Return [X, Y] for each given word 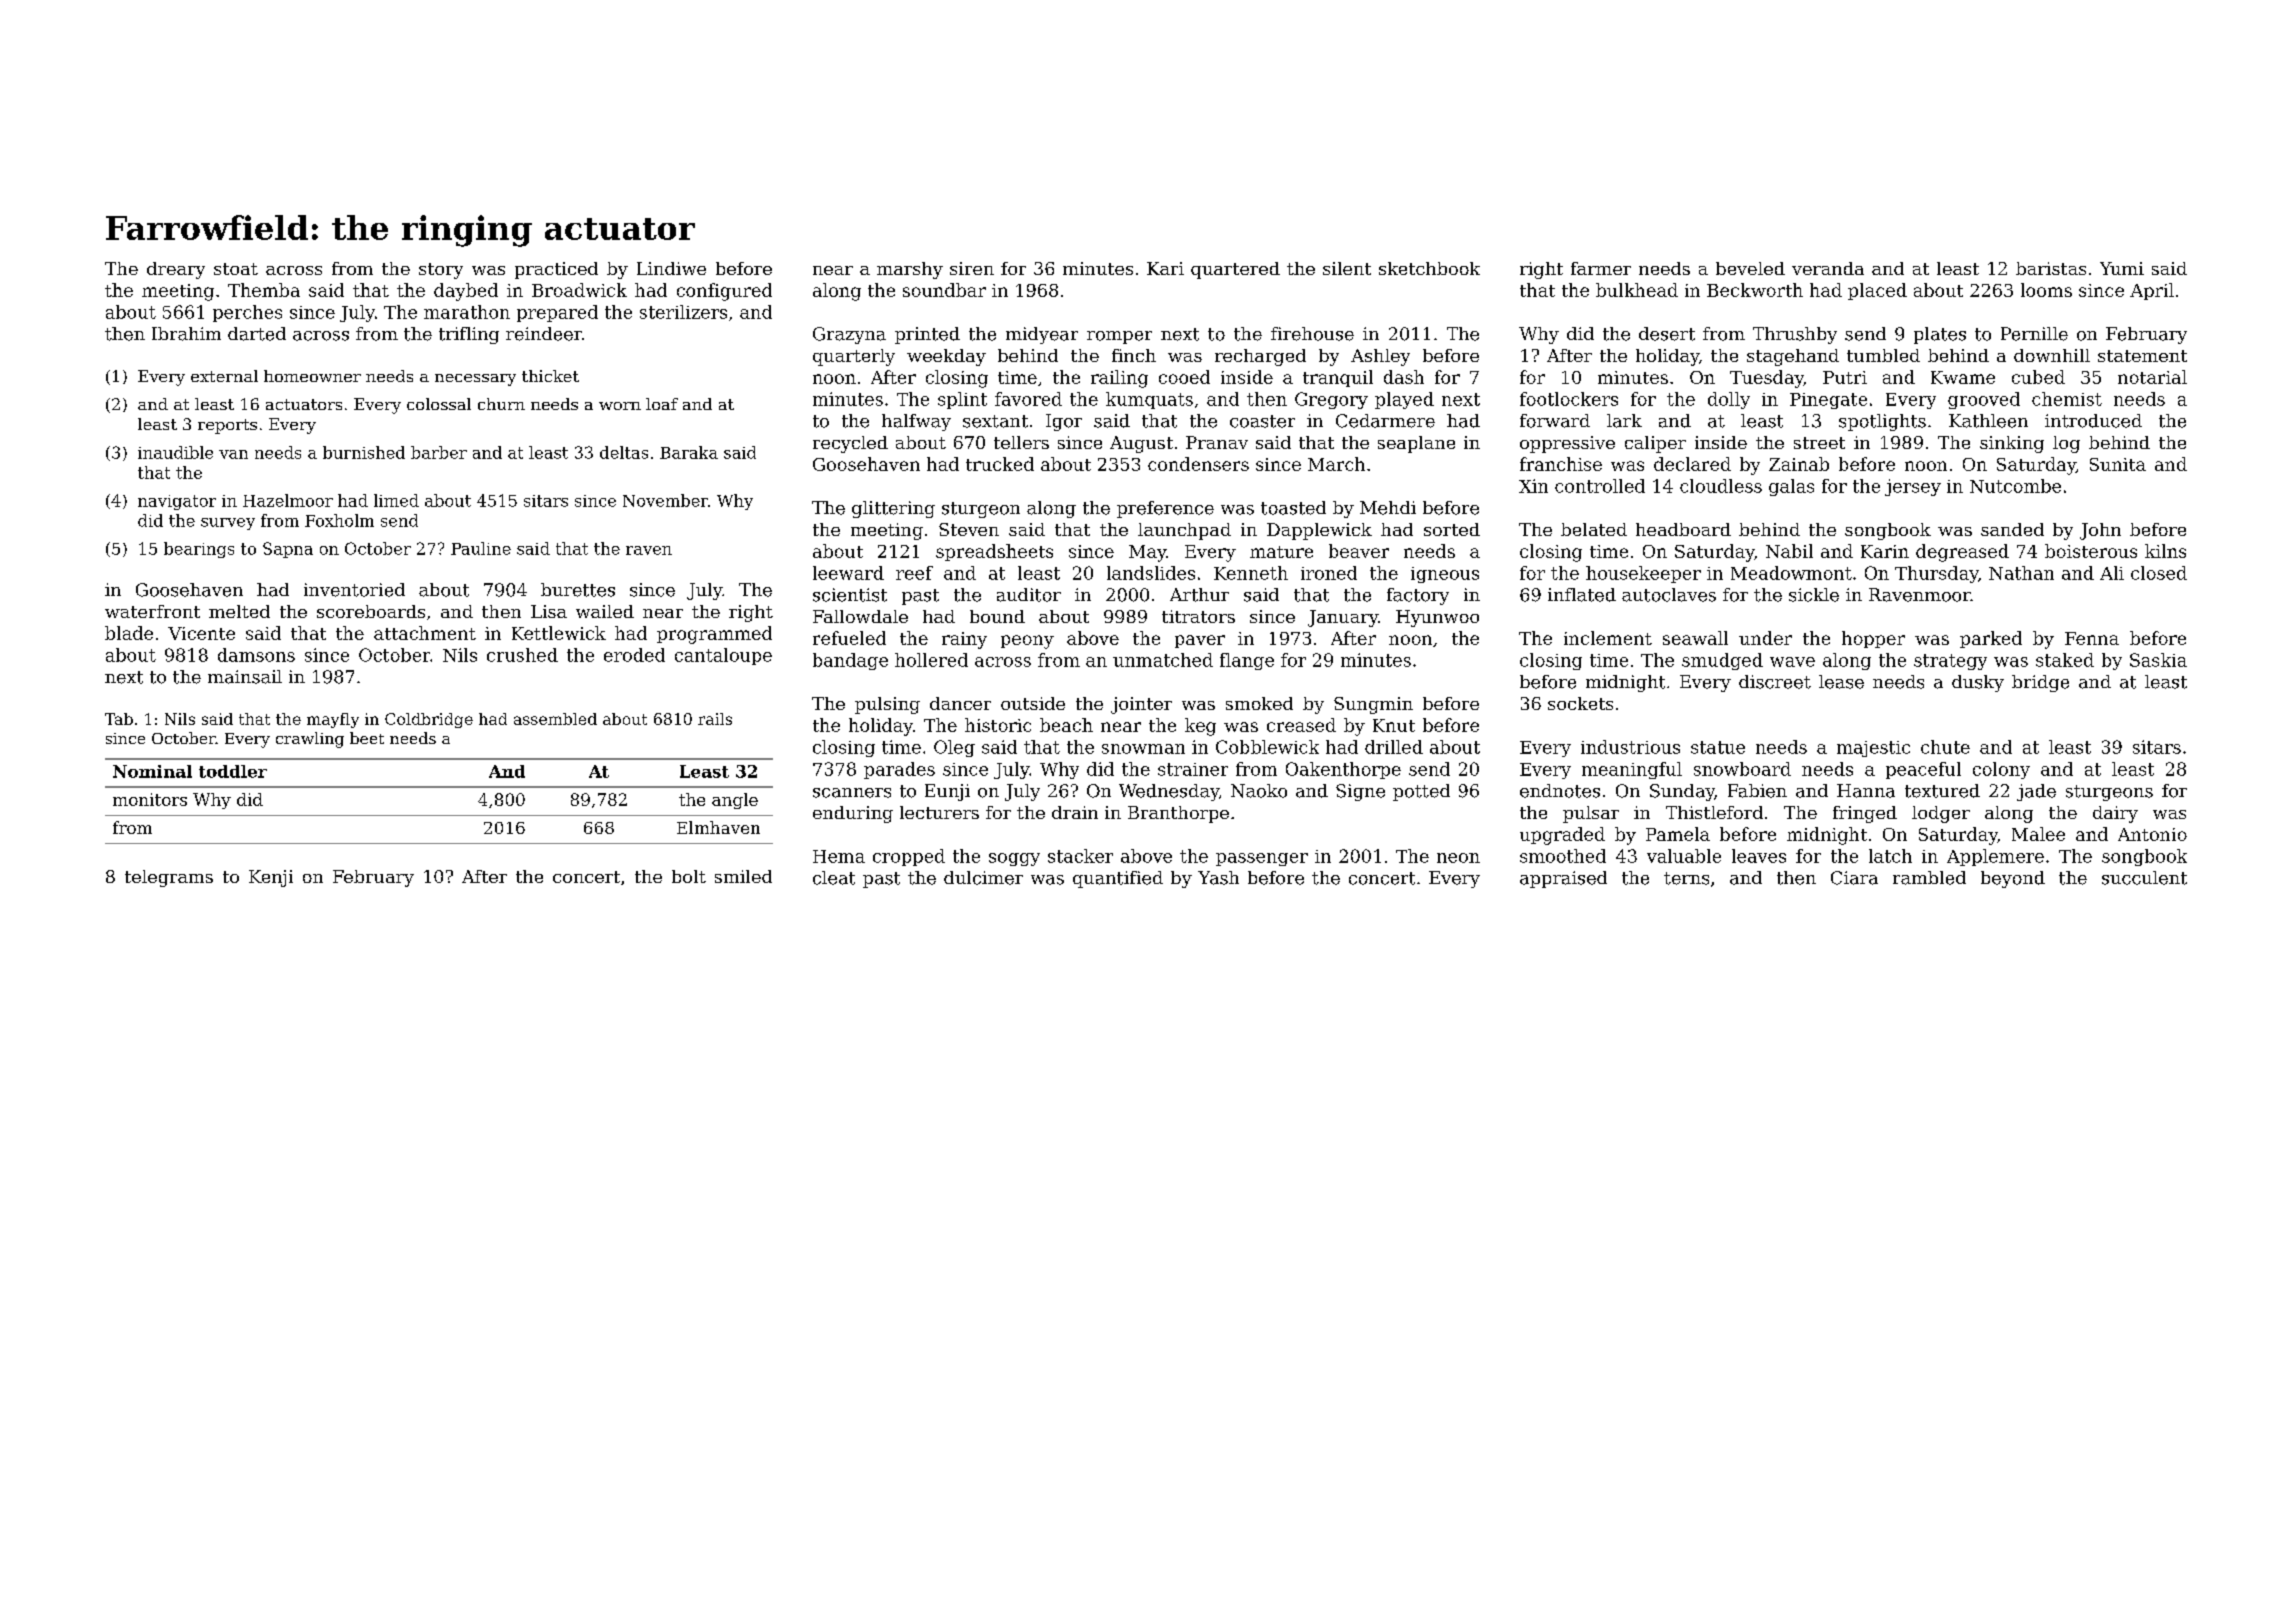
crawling [310, 740]
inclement [1608, 638]
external [224, 376]
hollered [931, 660]
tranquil [1338, 378]
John [2100, 531]
